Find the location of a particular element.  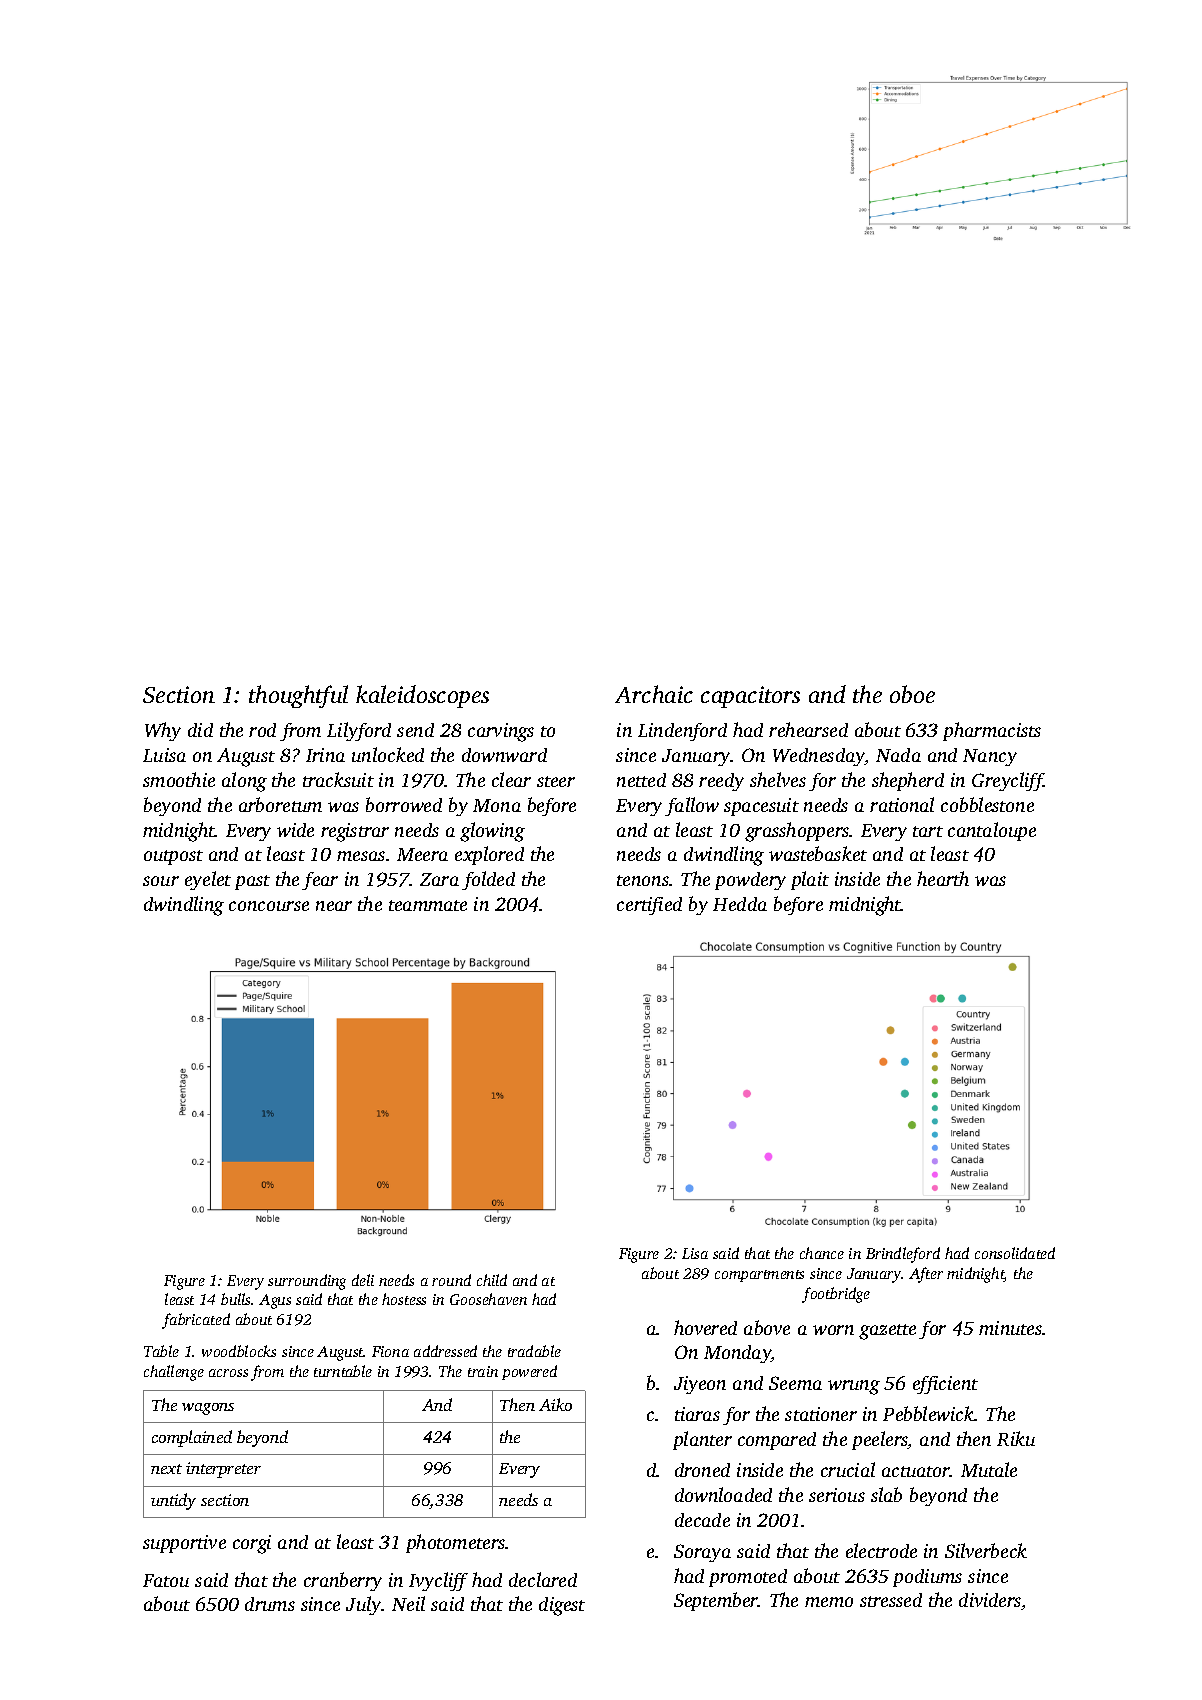

Archaic is located at coordinates (654, 694).
